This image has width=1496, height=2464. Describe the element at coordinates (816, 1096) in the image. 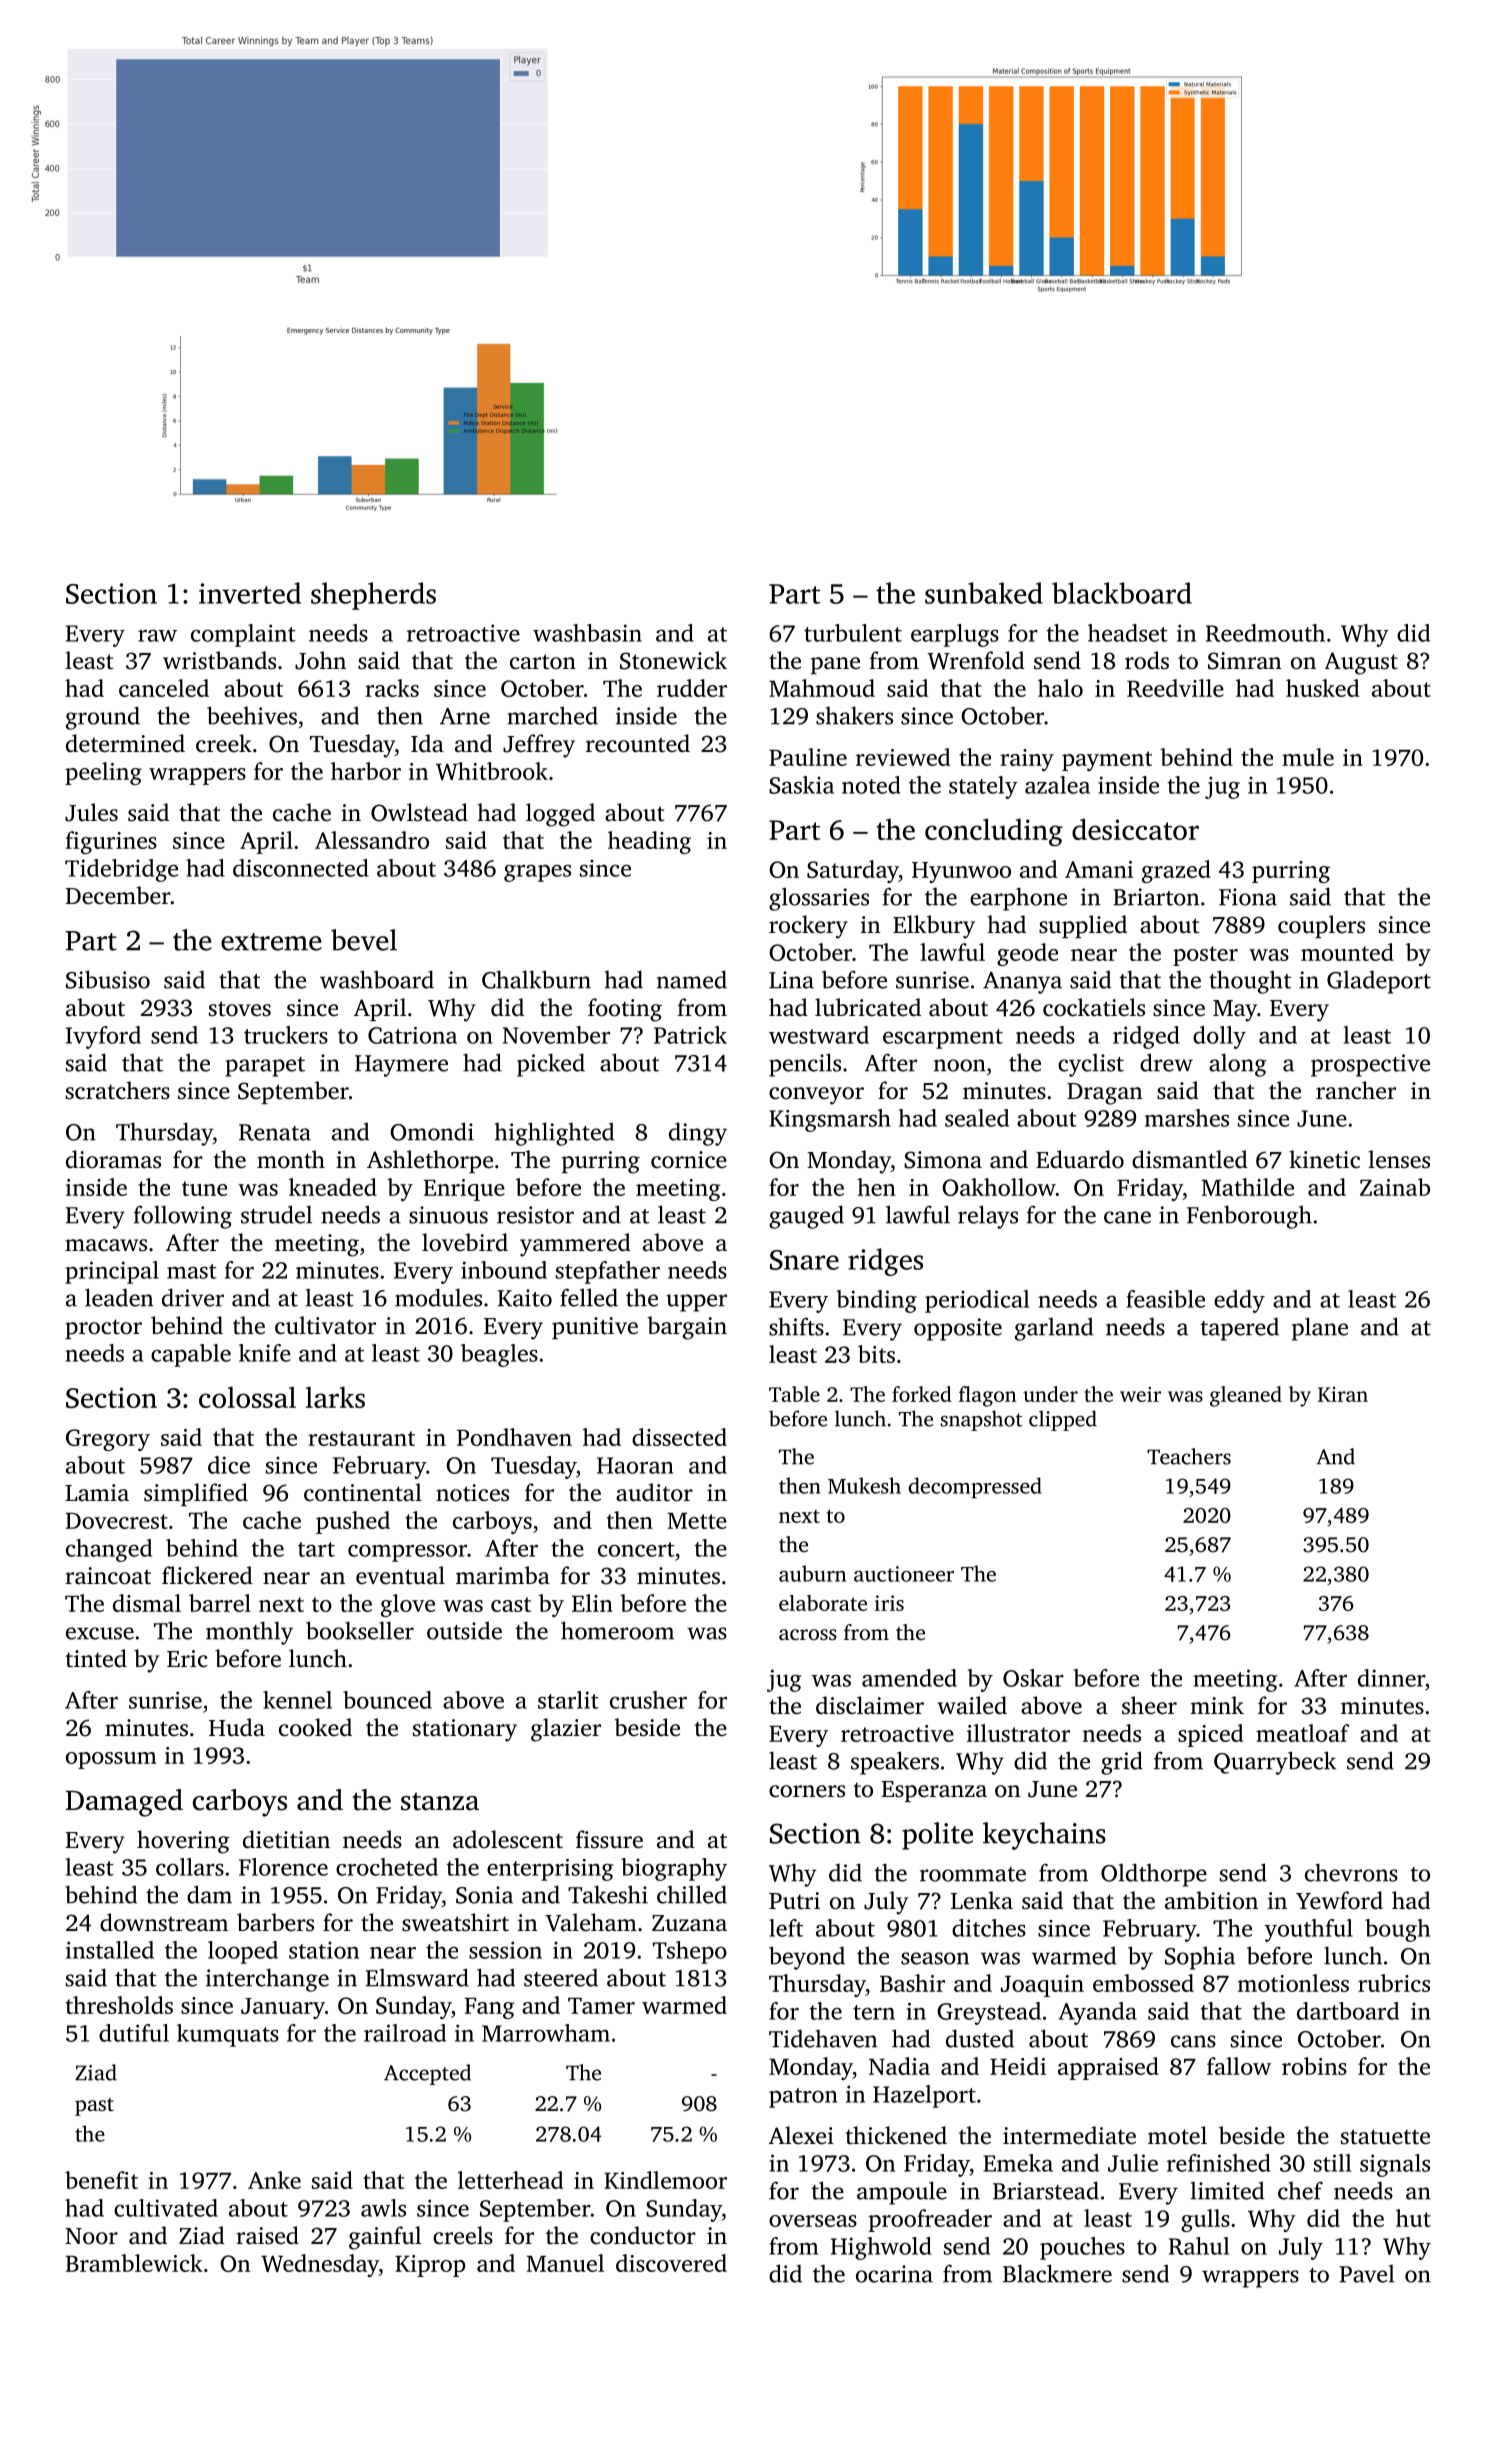

I see `conveyor` at that location.
